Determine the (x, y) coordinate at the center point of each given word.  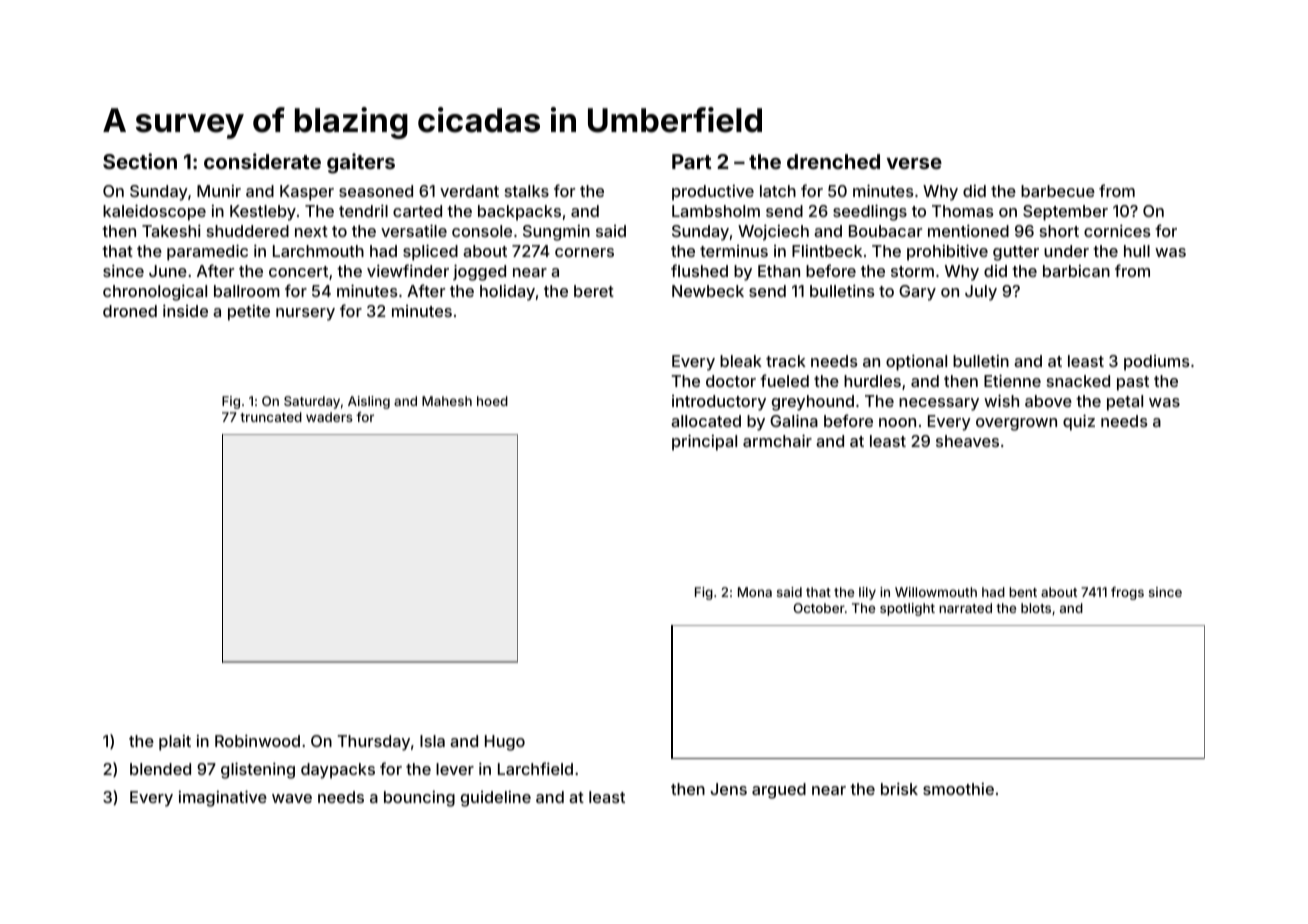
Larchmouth (318, 251)
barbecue (1058, 191)
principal (704, 442)
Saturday (312, 402)
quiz (1079, 422)
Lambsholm (716, 211)
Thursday (374, 743)
